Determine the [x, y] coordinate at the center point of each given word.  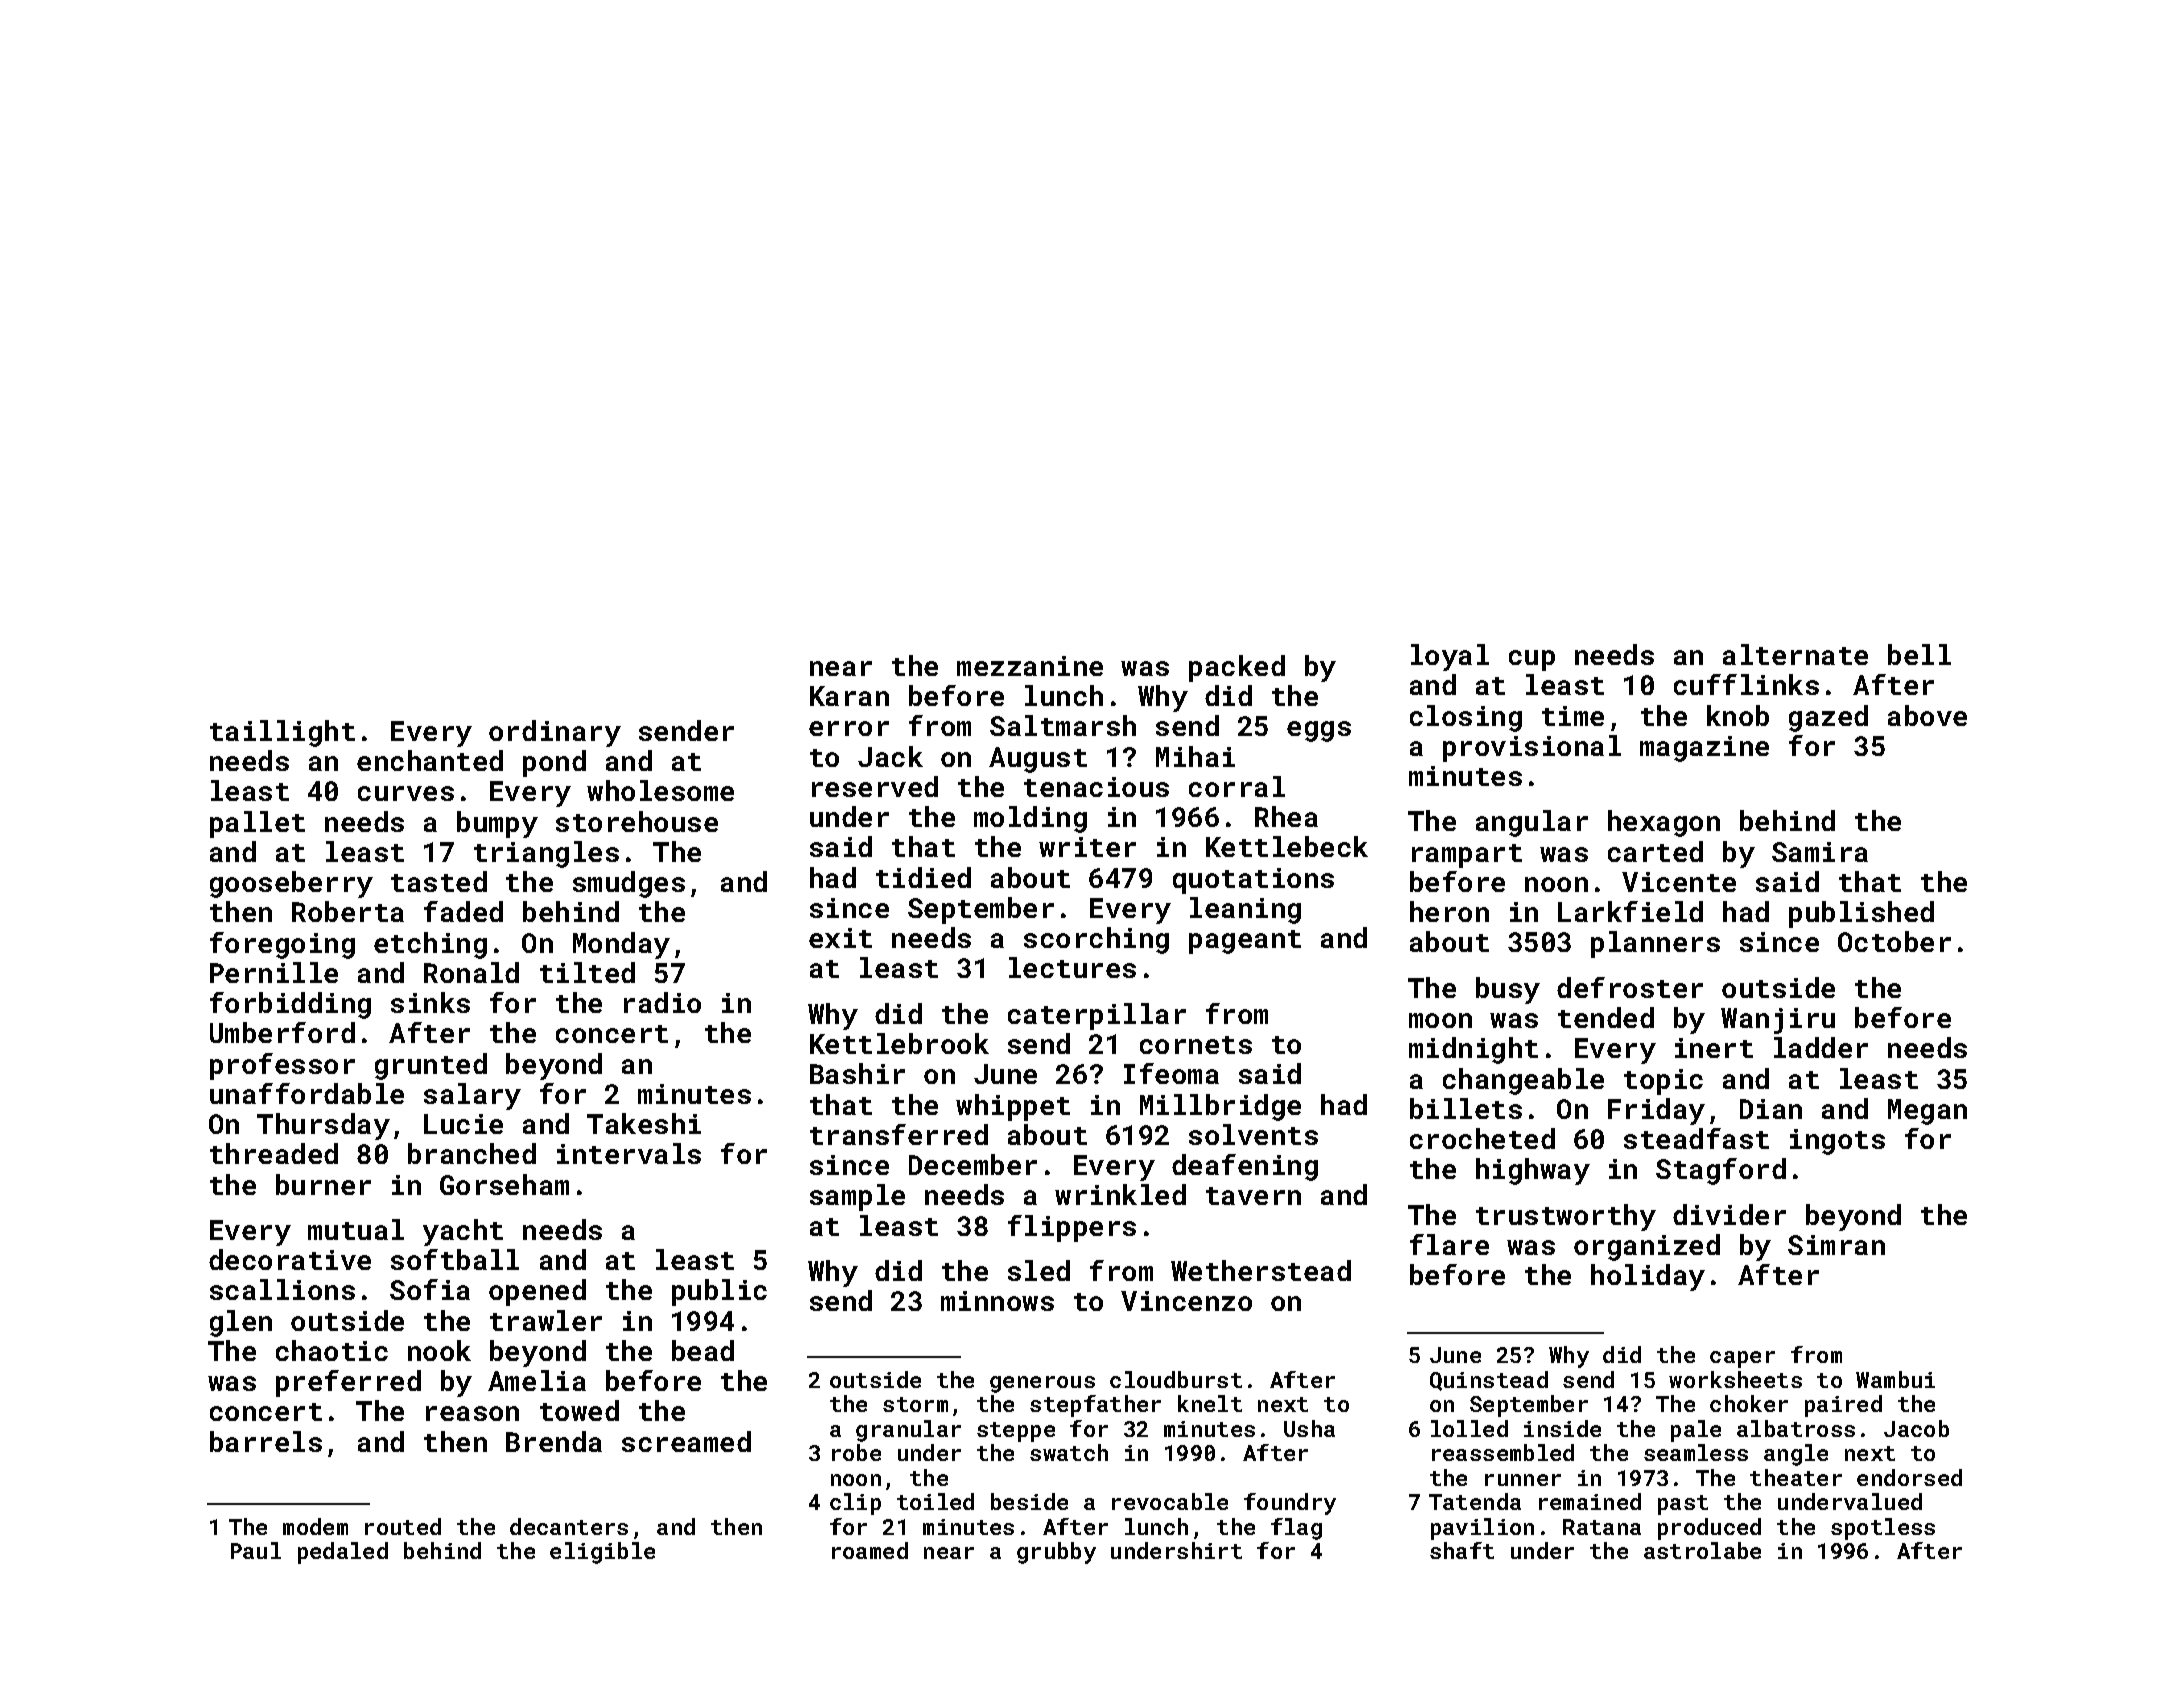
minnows [997, 1301]
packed [1237, 668]
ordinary [555, 733]
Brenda [554, 1441]
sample [857, 1197]
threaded [274, 1153]
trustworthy [1566, 1217]
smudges [629, 884]
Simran [1836, 1245]
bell [1919, 654]
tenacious [1096, 787]
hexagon [1664, 823]
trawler [546, 1320]
